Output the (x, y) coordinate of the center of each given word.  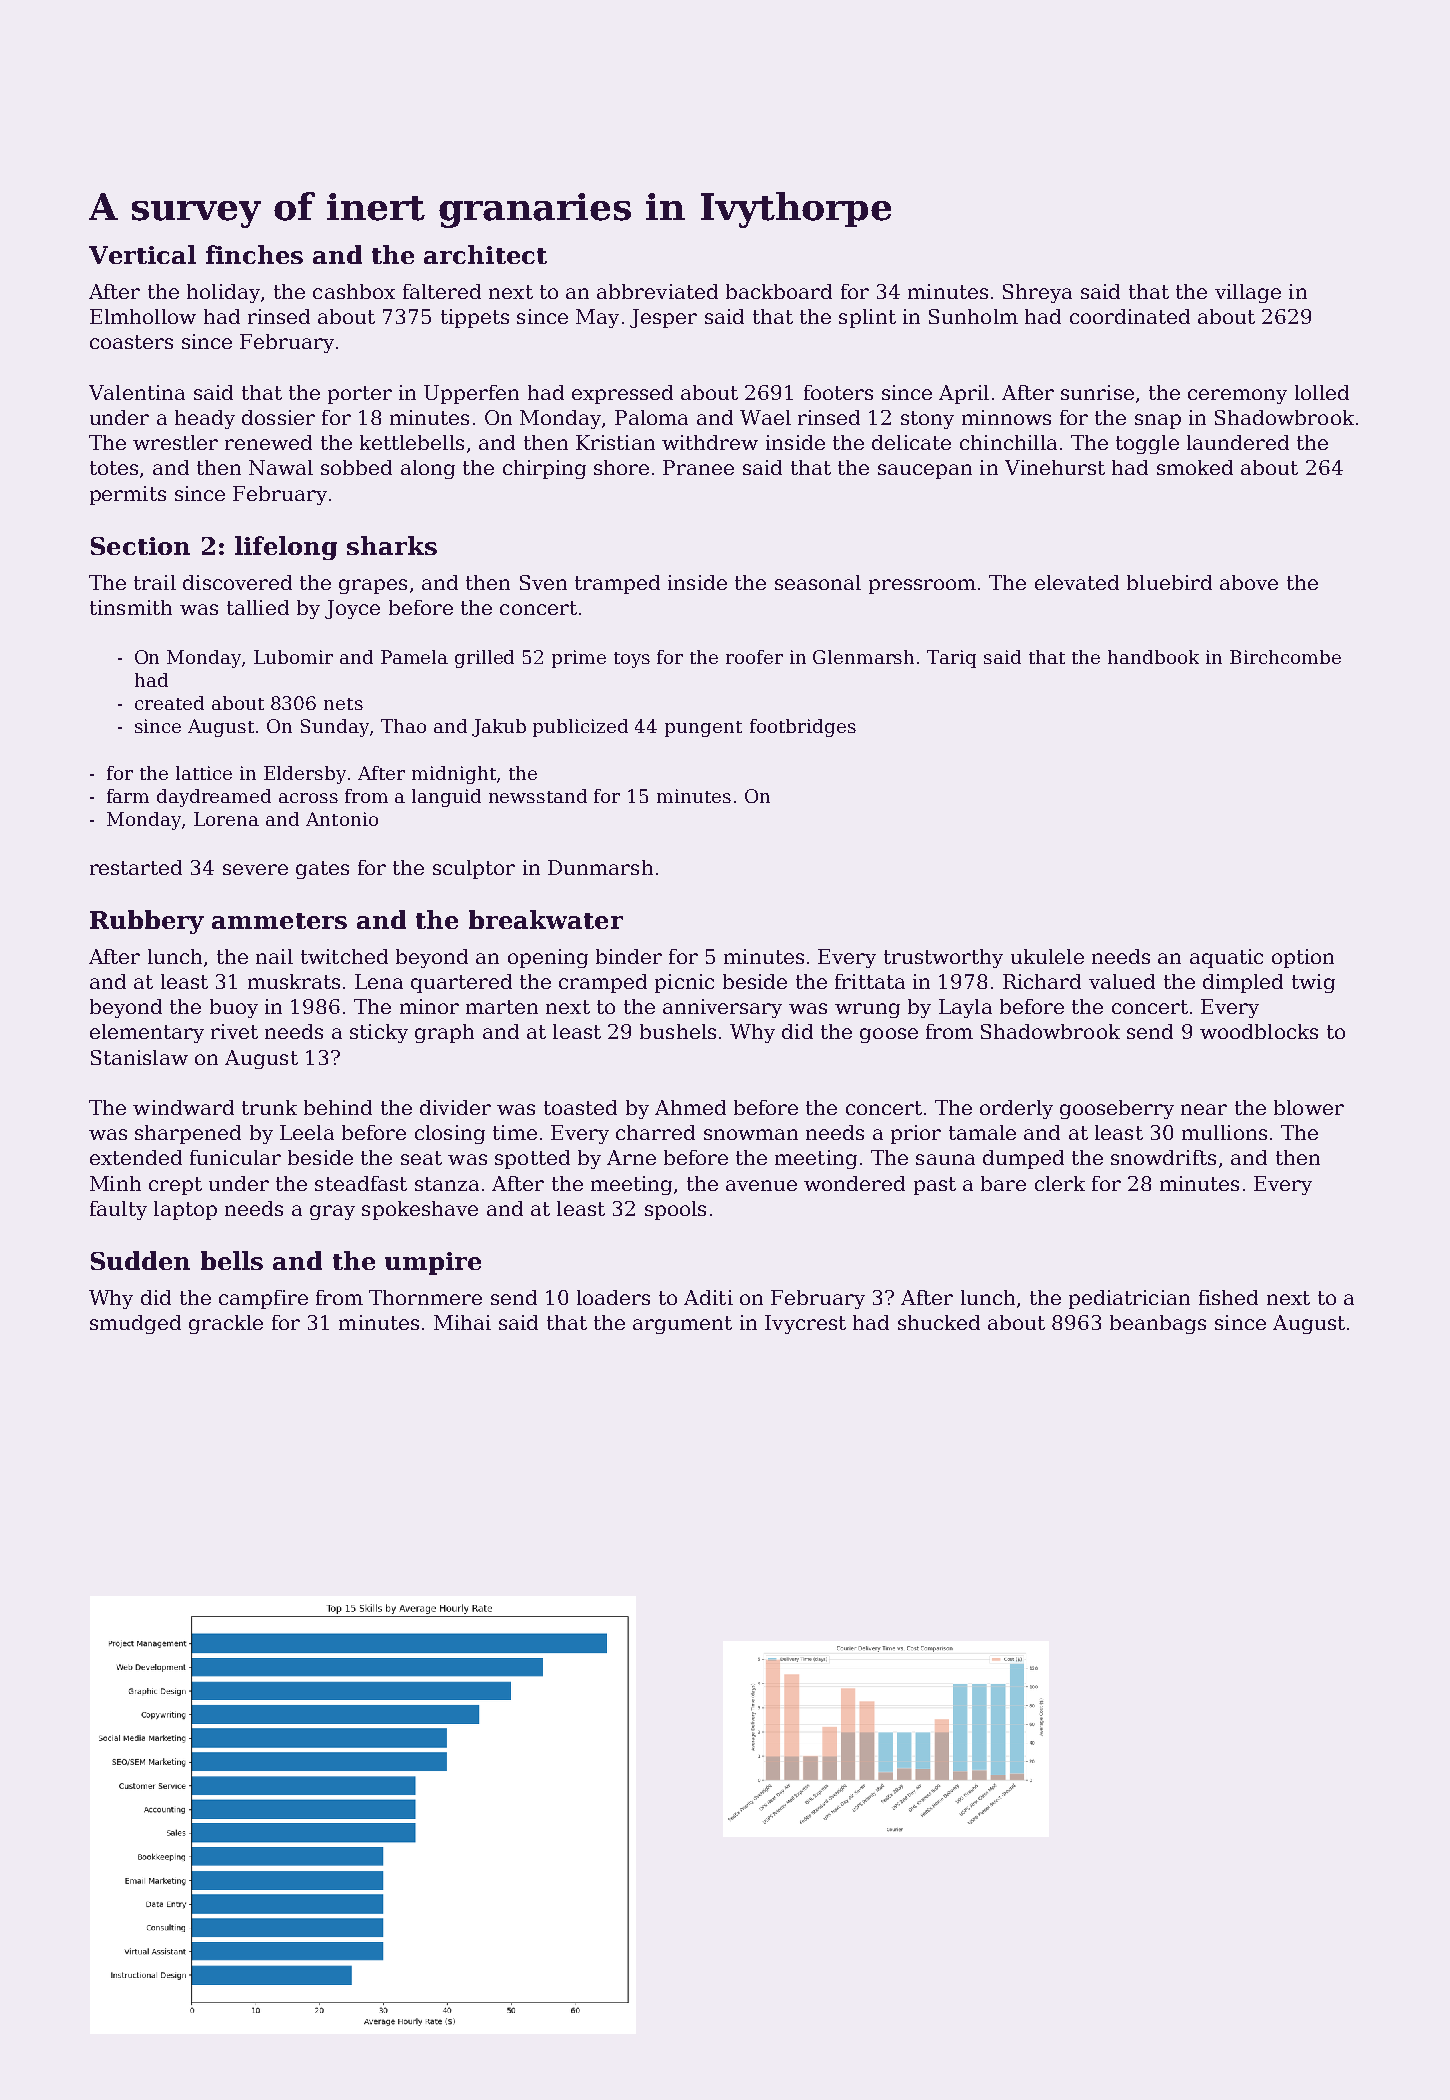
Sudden (140, 1260)
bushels (678, 1031)
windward (183, 1107)
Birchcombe (1285, 657)
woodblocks (1259, 1031)
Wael (765, 417)
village (1248, 293)
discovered (237, 582)
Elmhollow (143, 316)
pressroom (922, 586)
